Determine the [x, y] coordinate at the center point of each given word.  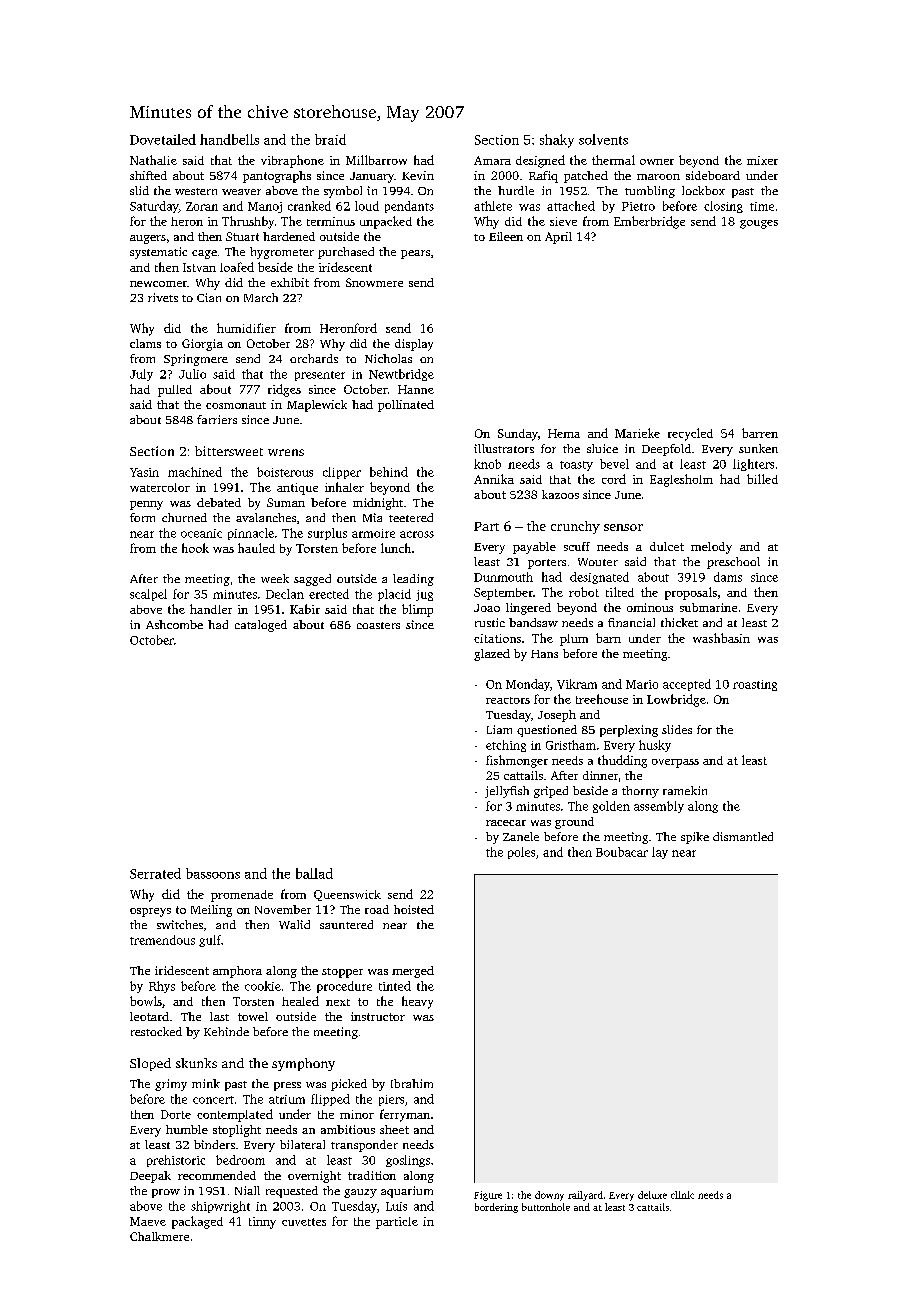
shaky [557, 141]
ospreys [150, 912]
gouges [759, 224]
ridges [284, 390]
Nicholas [388, 358]
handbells [229, 139]
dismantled [743, 836]
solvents [603, 139]
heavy [417, 1002]
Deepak [150, 1177]
